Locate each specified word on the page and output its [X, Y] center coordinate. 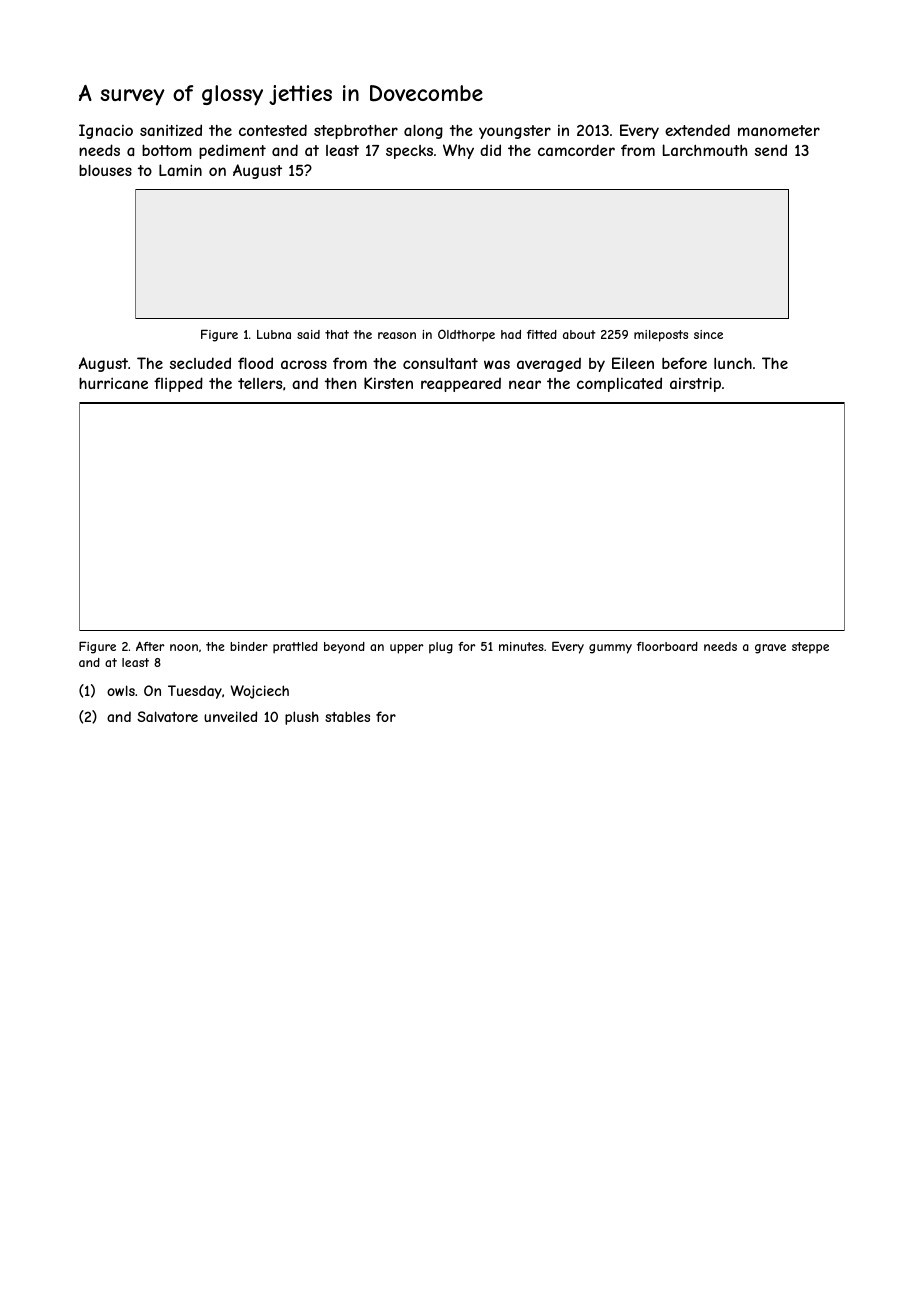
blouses [105, 170]
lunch [733, 363]
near [525, 384]
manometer [779, 130]
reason [397, 335]
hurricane [113, 383]
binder [249, 646]
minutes [521, 646]
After [150, 646]
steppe [810, 648]
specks [409, 152]
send [771, 150]
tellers [260, 383]
